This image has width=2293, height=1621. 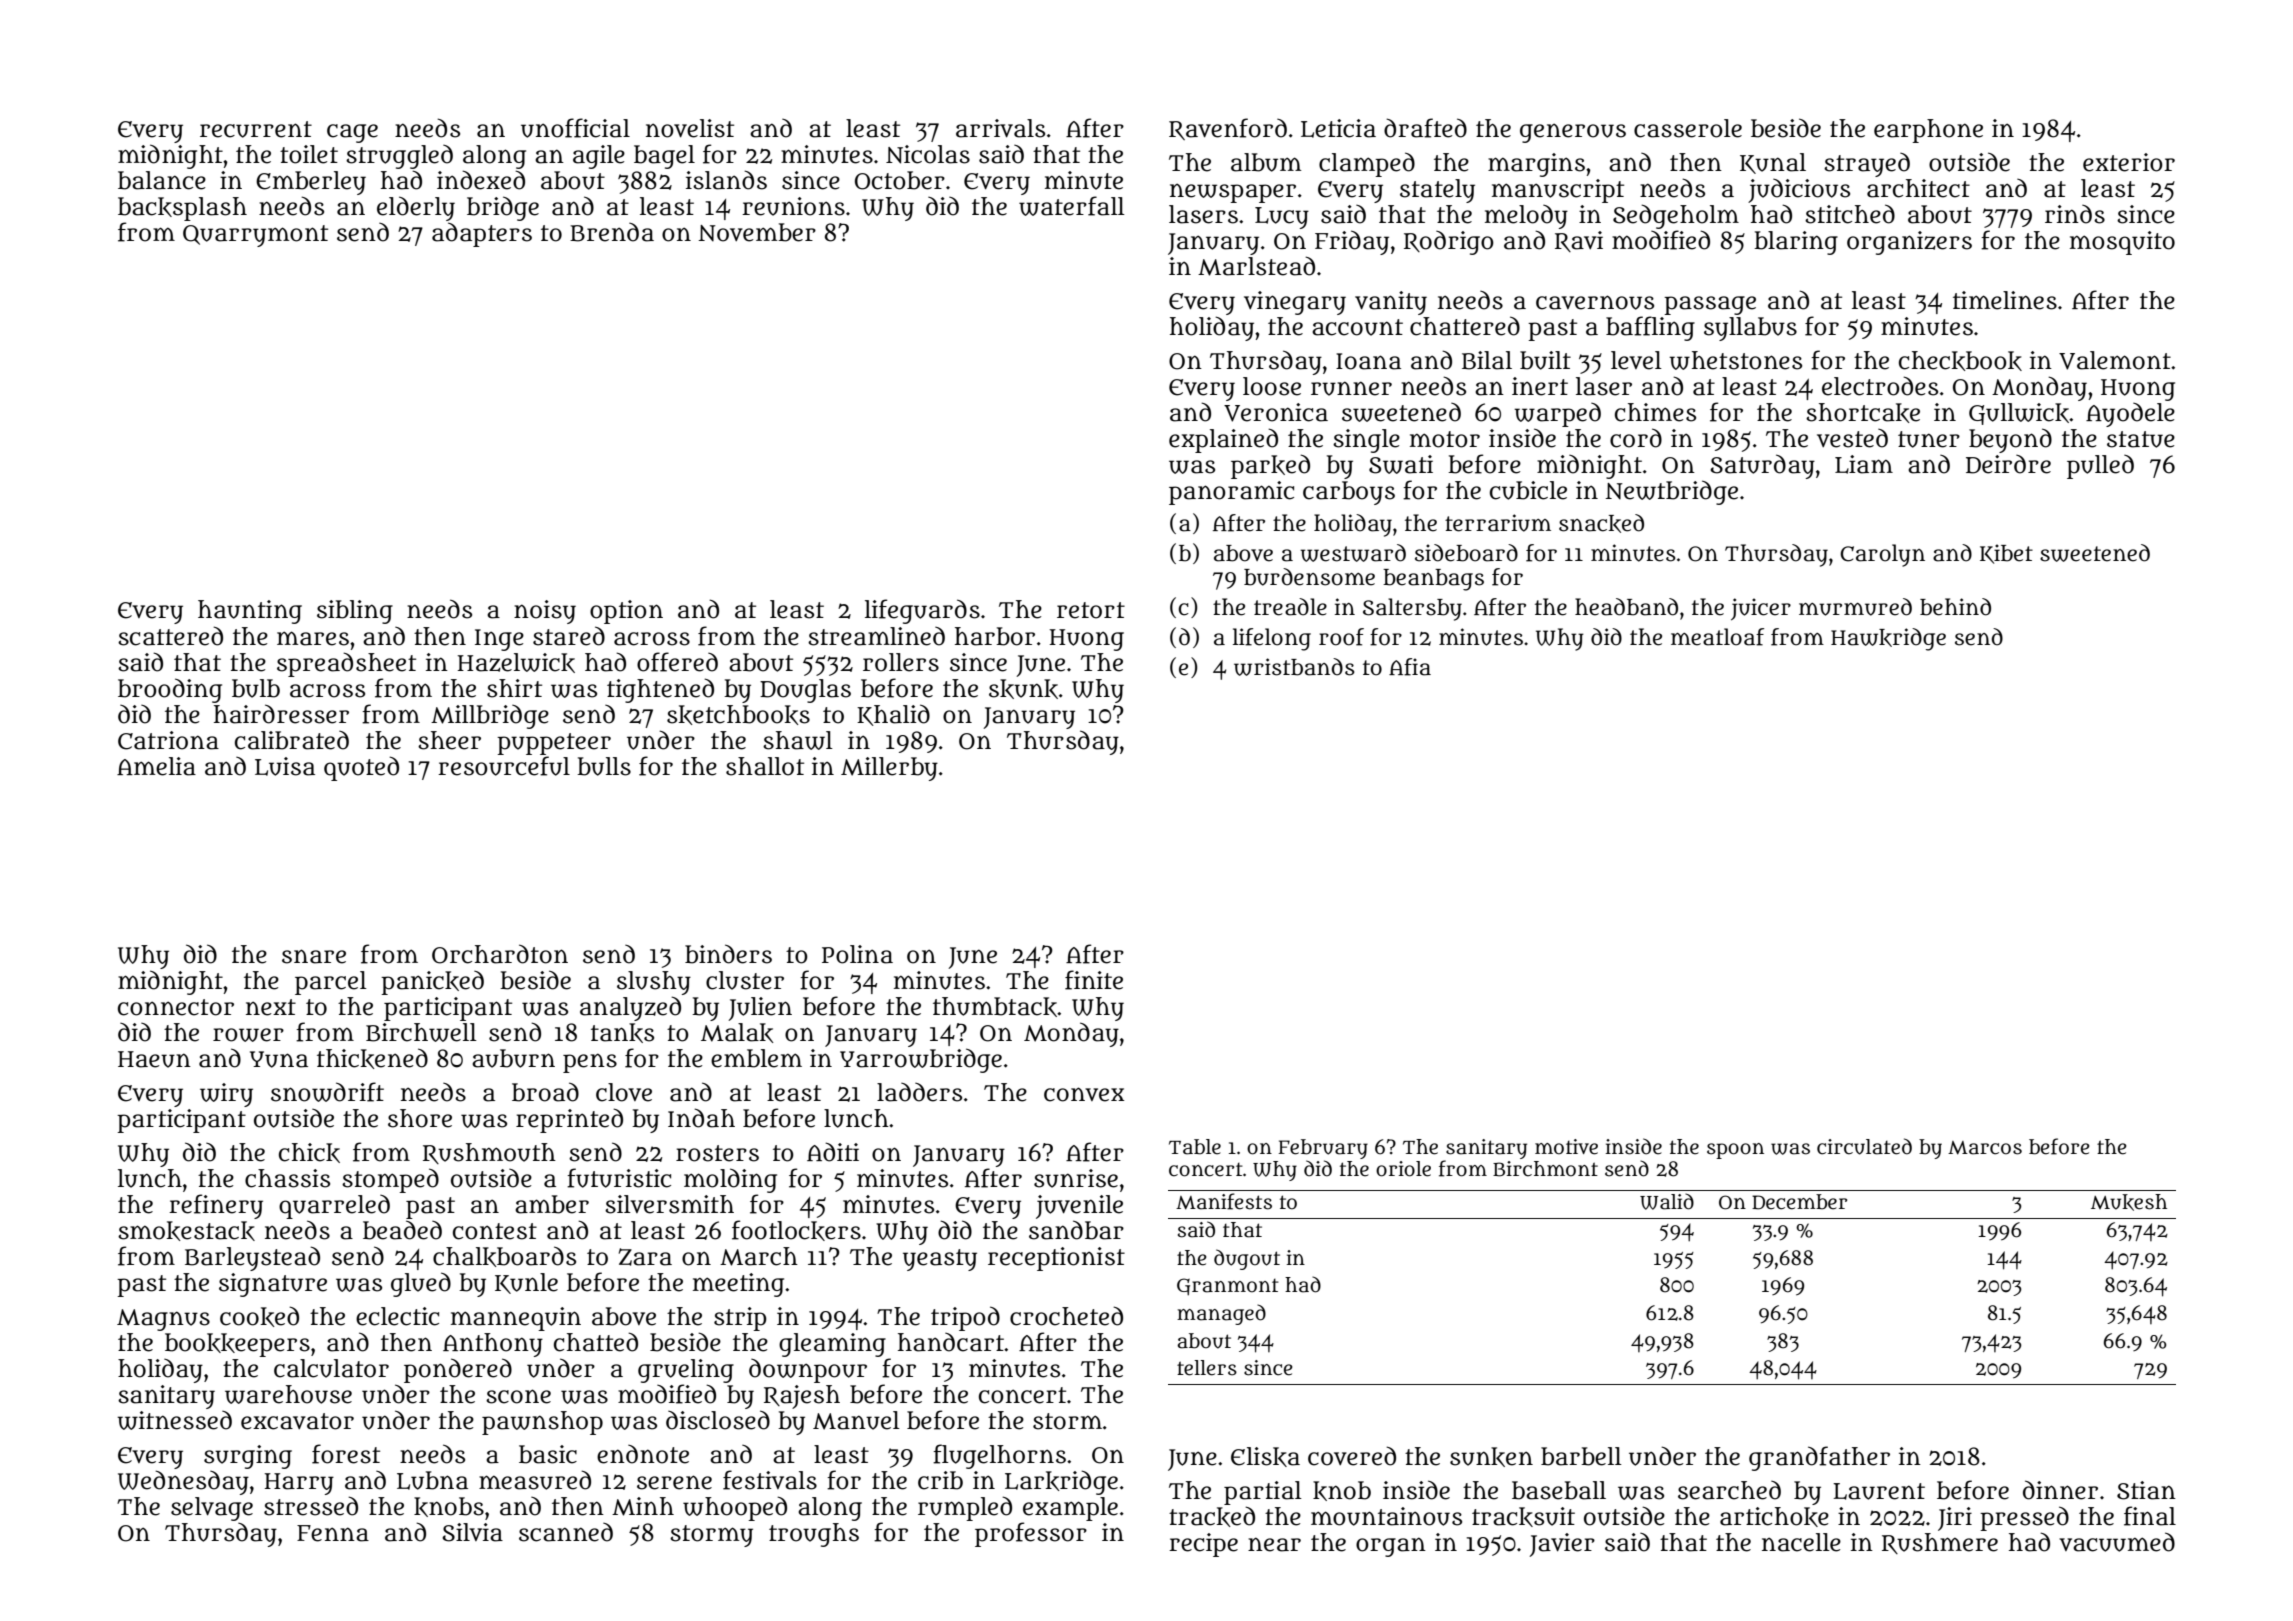 What do you see at coordinates (1985, 1148) in the image?
I see `Marcos` at bounding box center [1985, 1148].
